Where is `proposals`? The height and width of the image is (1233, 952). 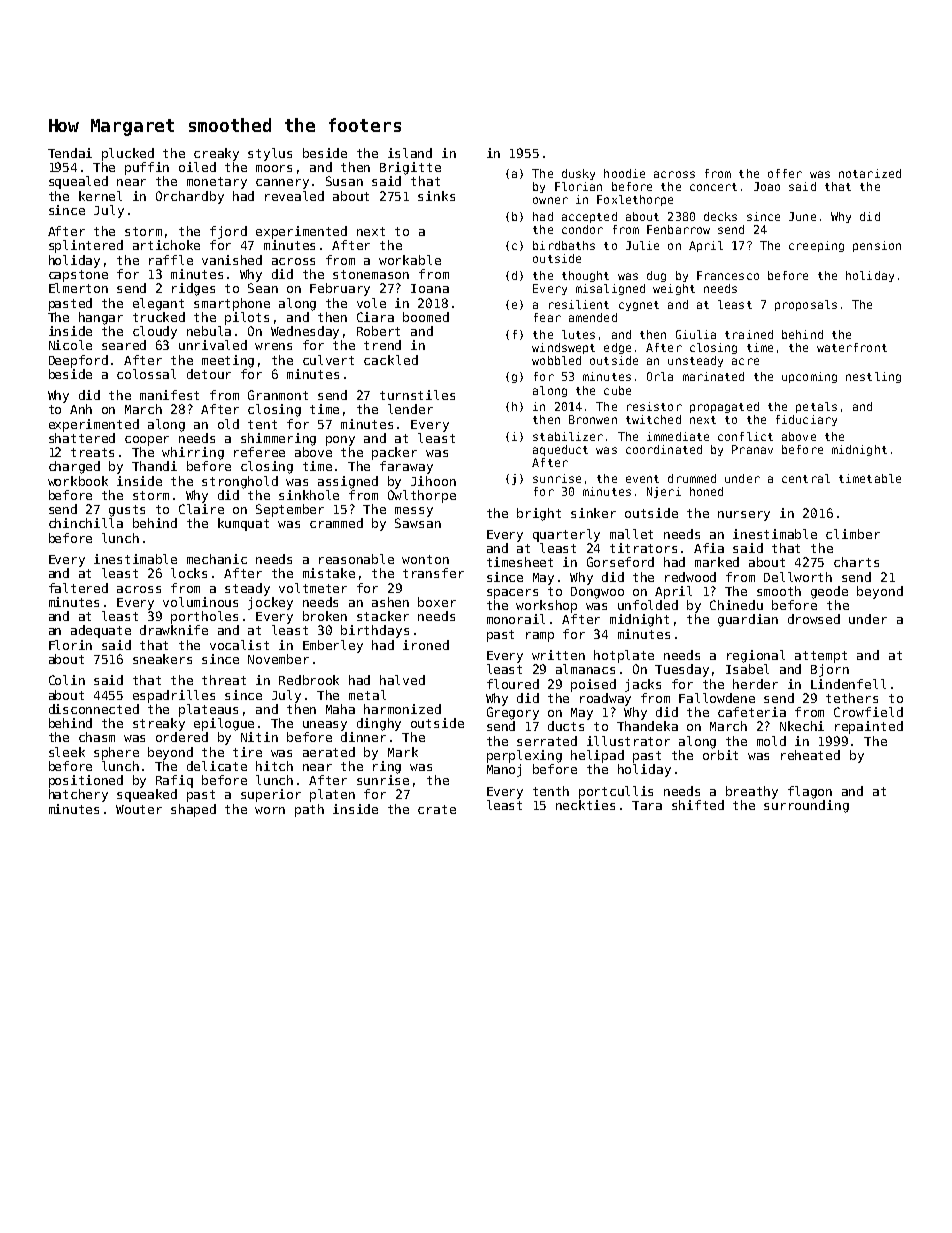 proposals is located at coordinates (806, 305).
